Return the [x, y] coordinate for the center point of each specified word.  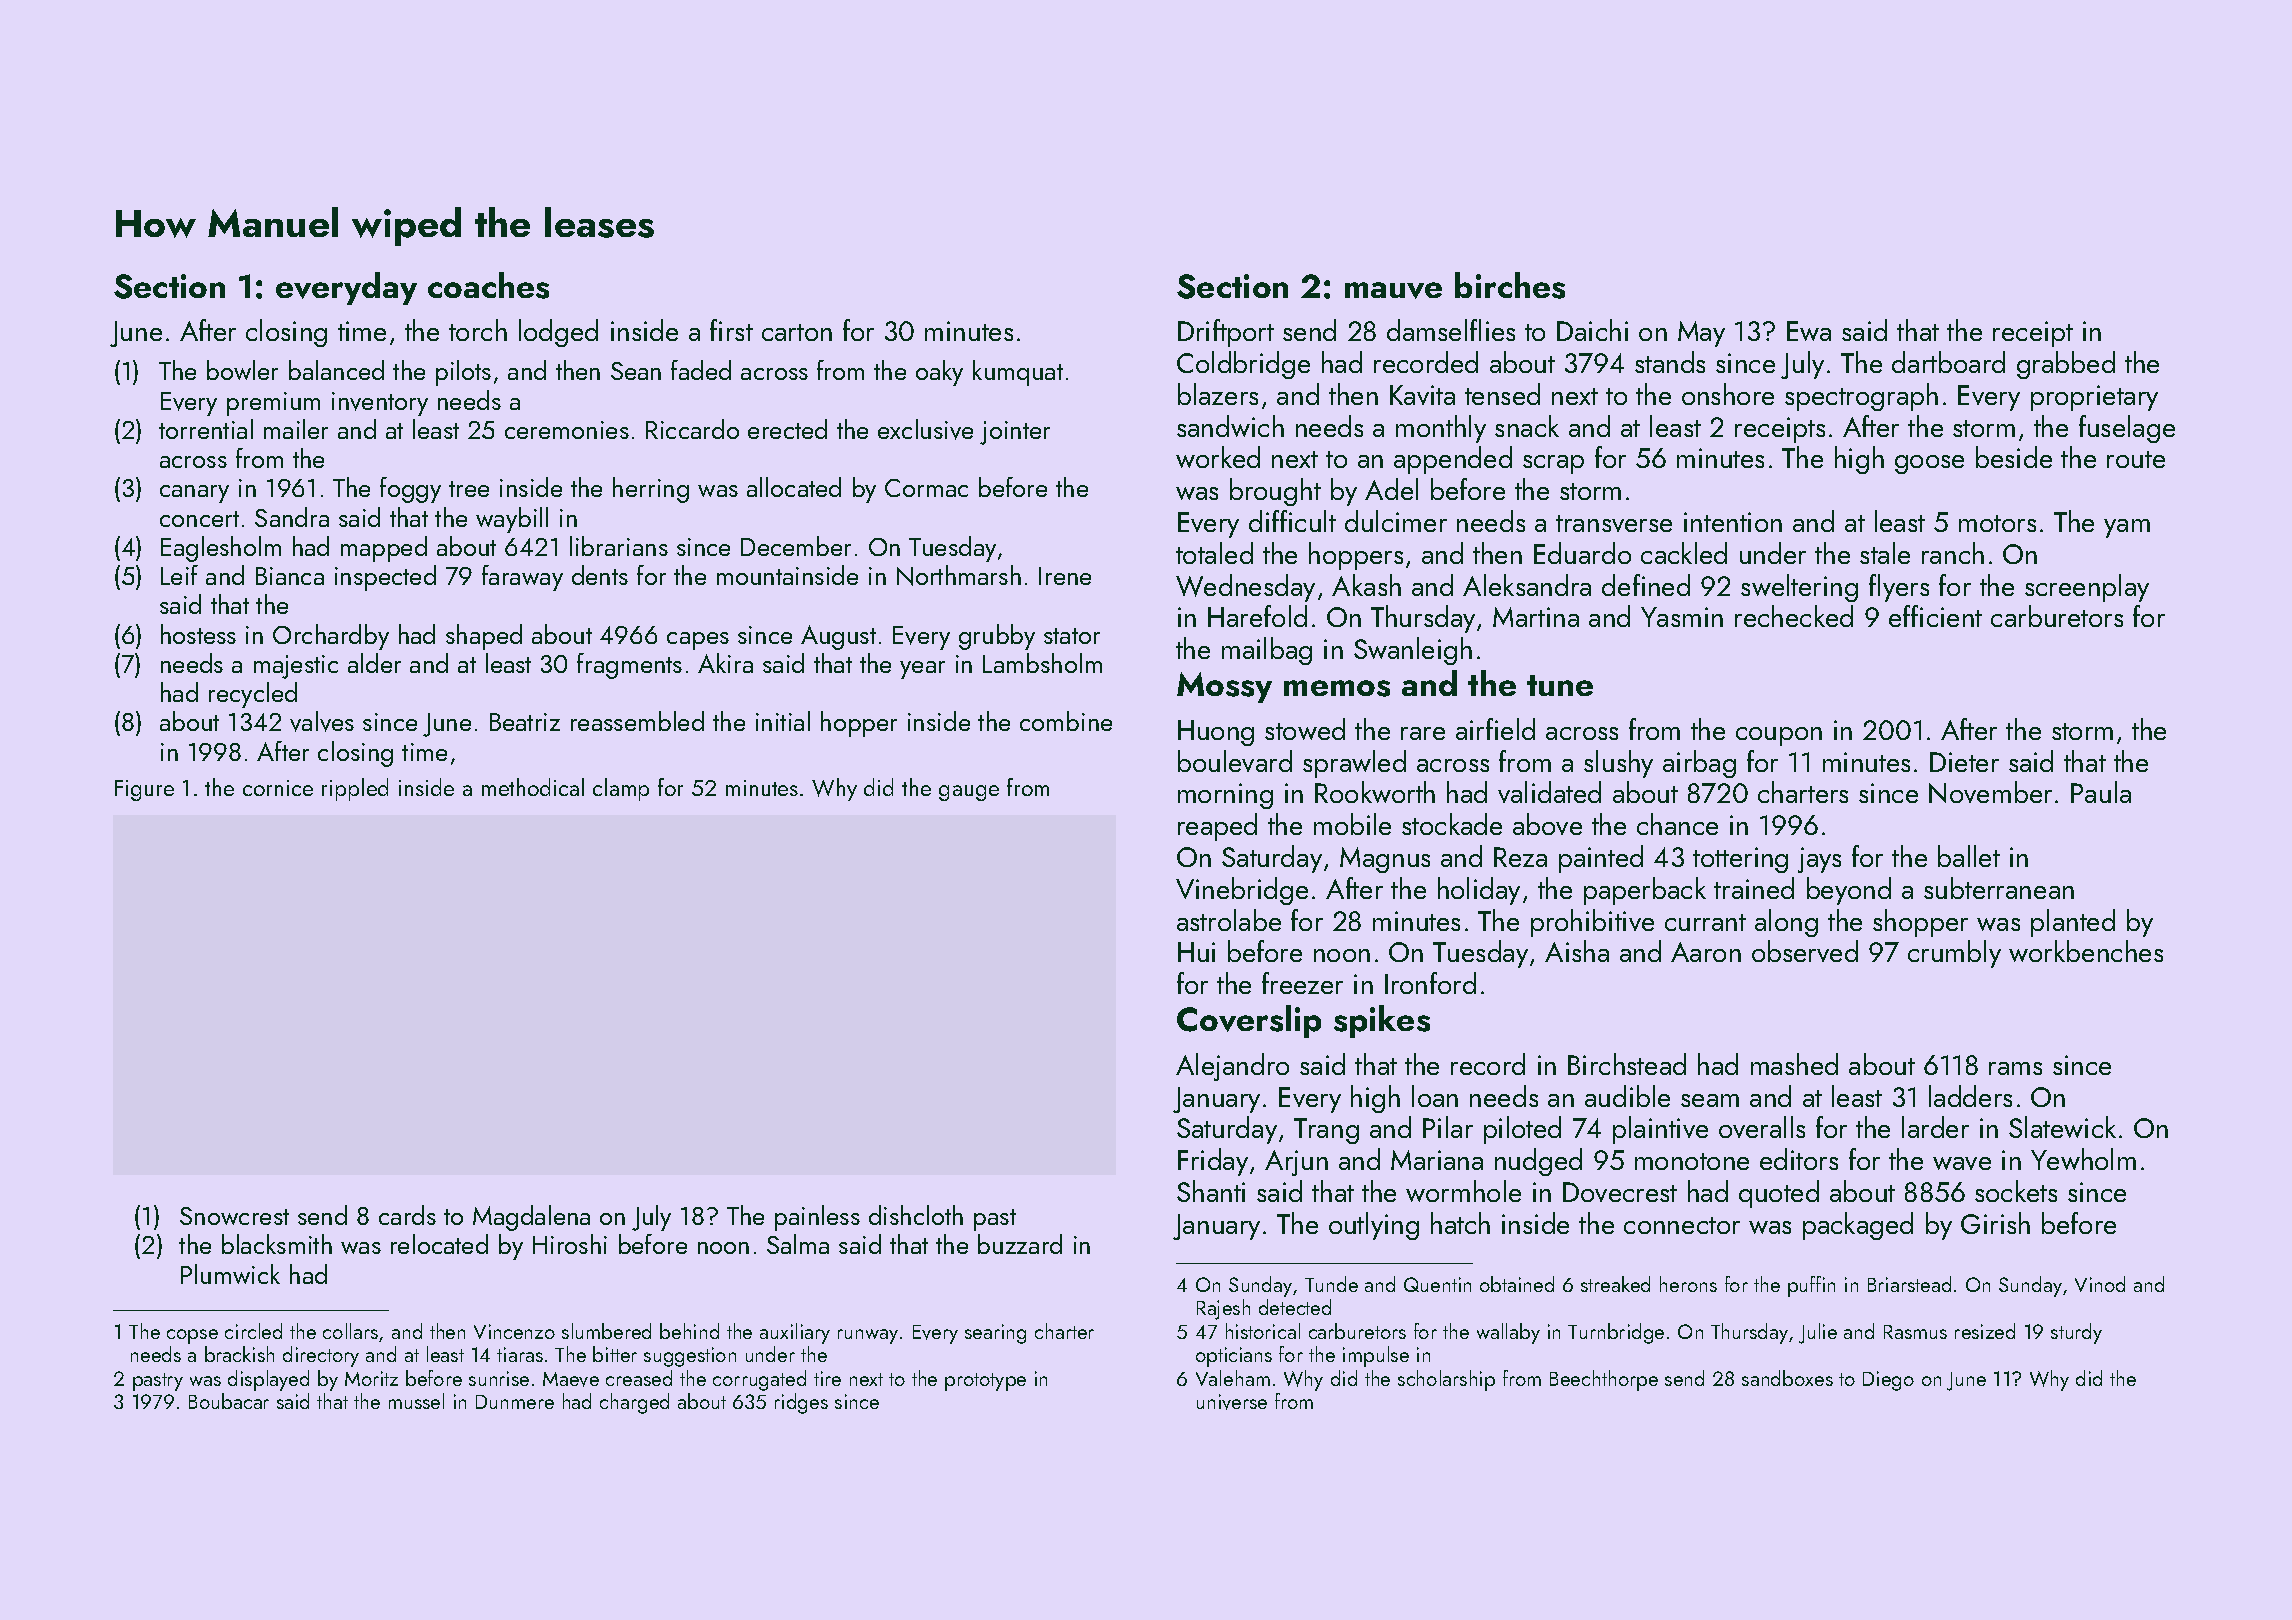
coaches [488, 285]
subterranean [1999, 888]
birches [1510, 285]
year [922, 670]
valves [322, 721]
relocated [439, 1244]
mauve [1393, 290]
